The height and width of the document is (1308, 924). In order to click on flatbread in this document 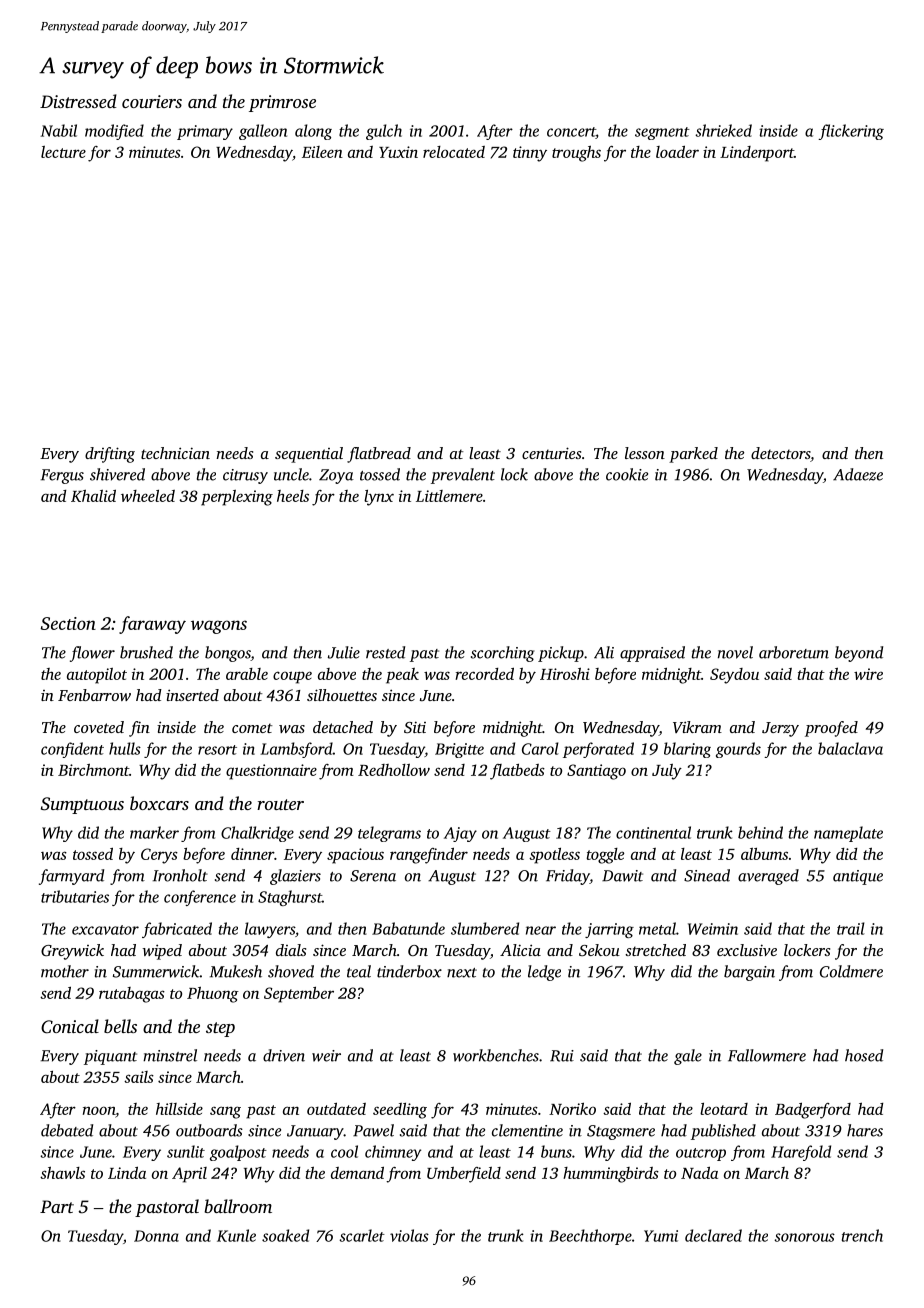, I will do `click(379, 455)`.
